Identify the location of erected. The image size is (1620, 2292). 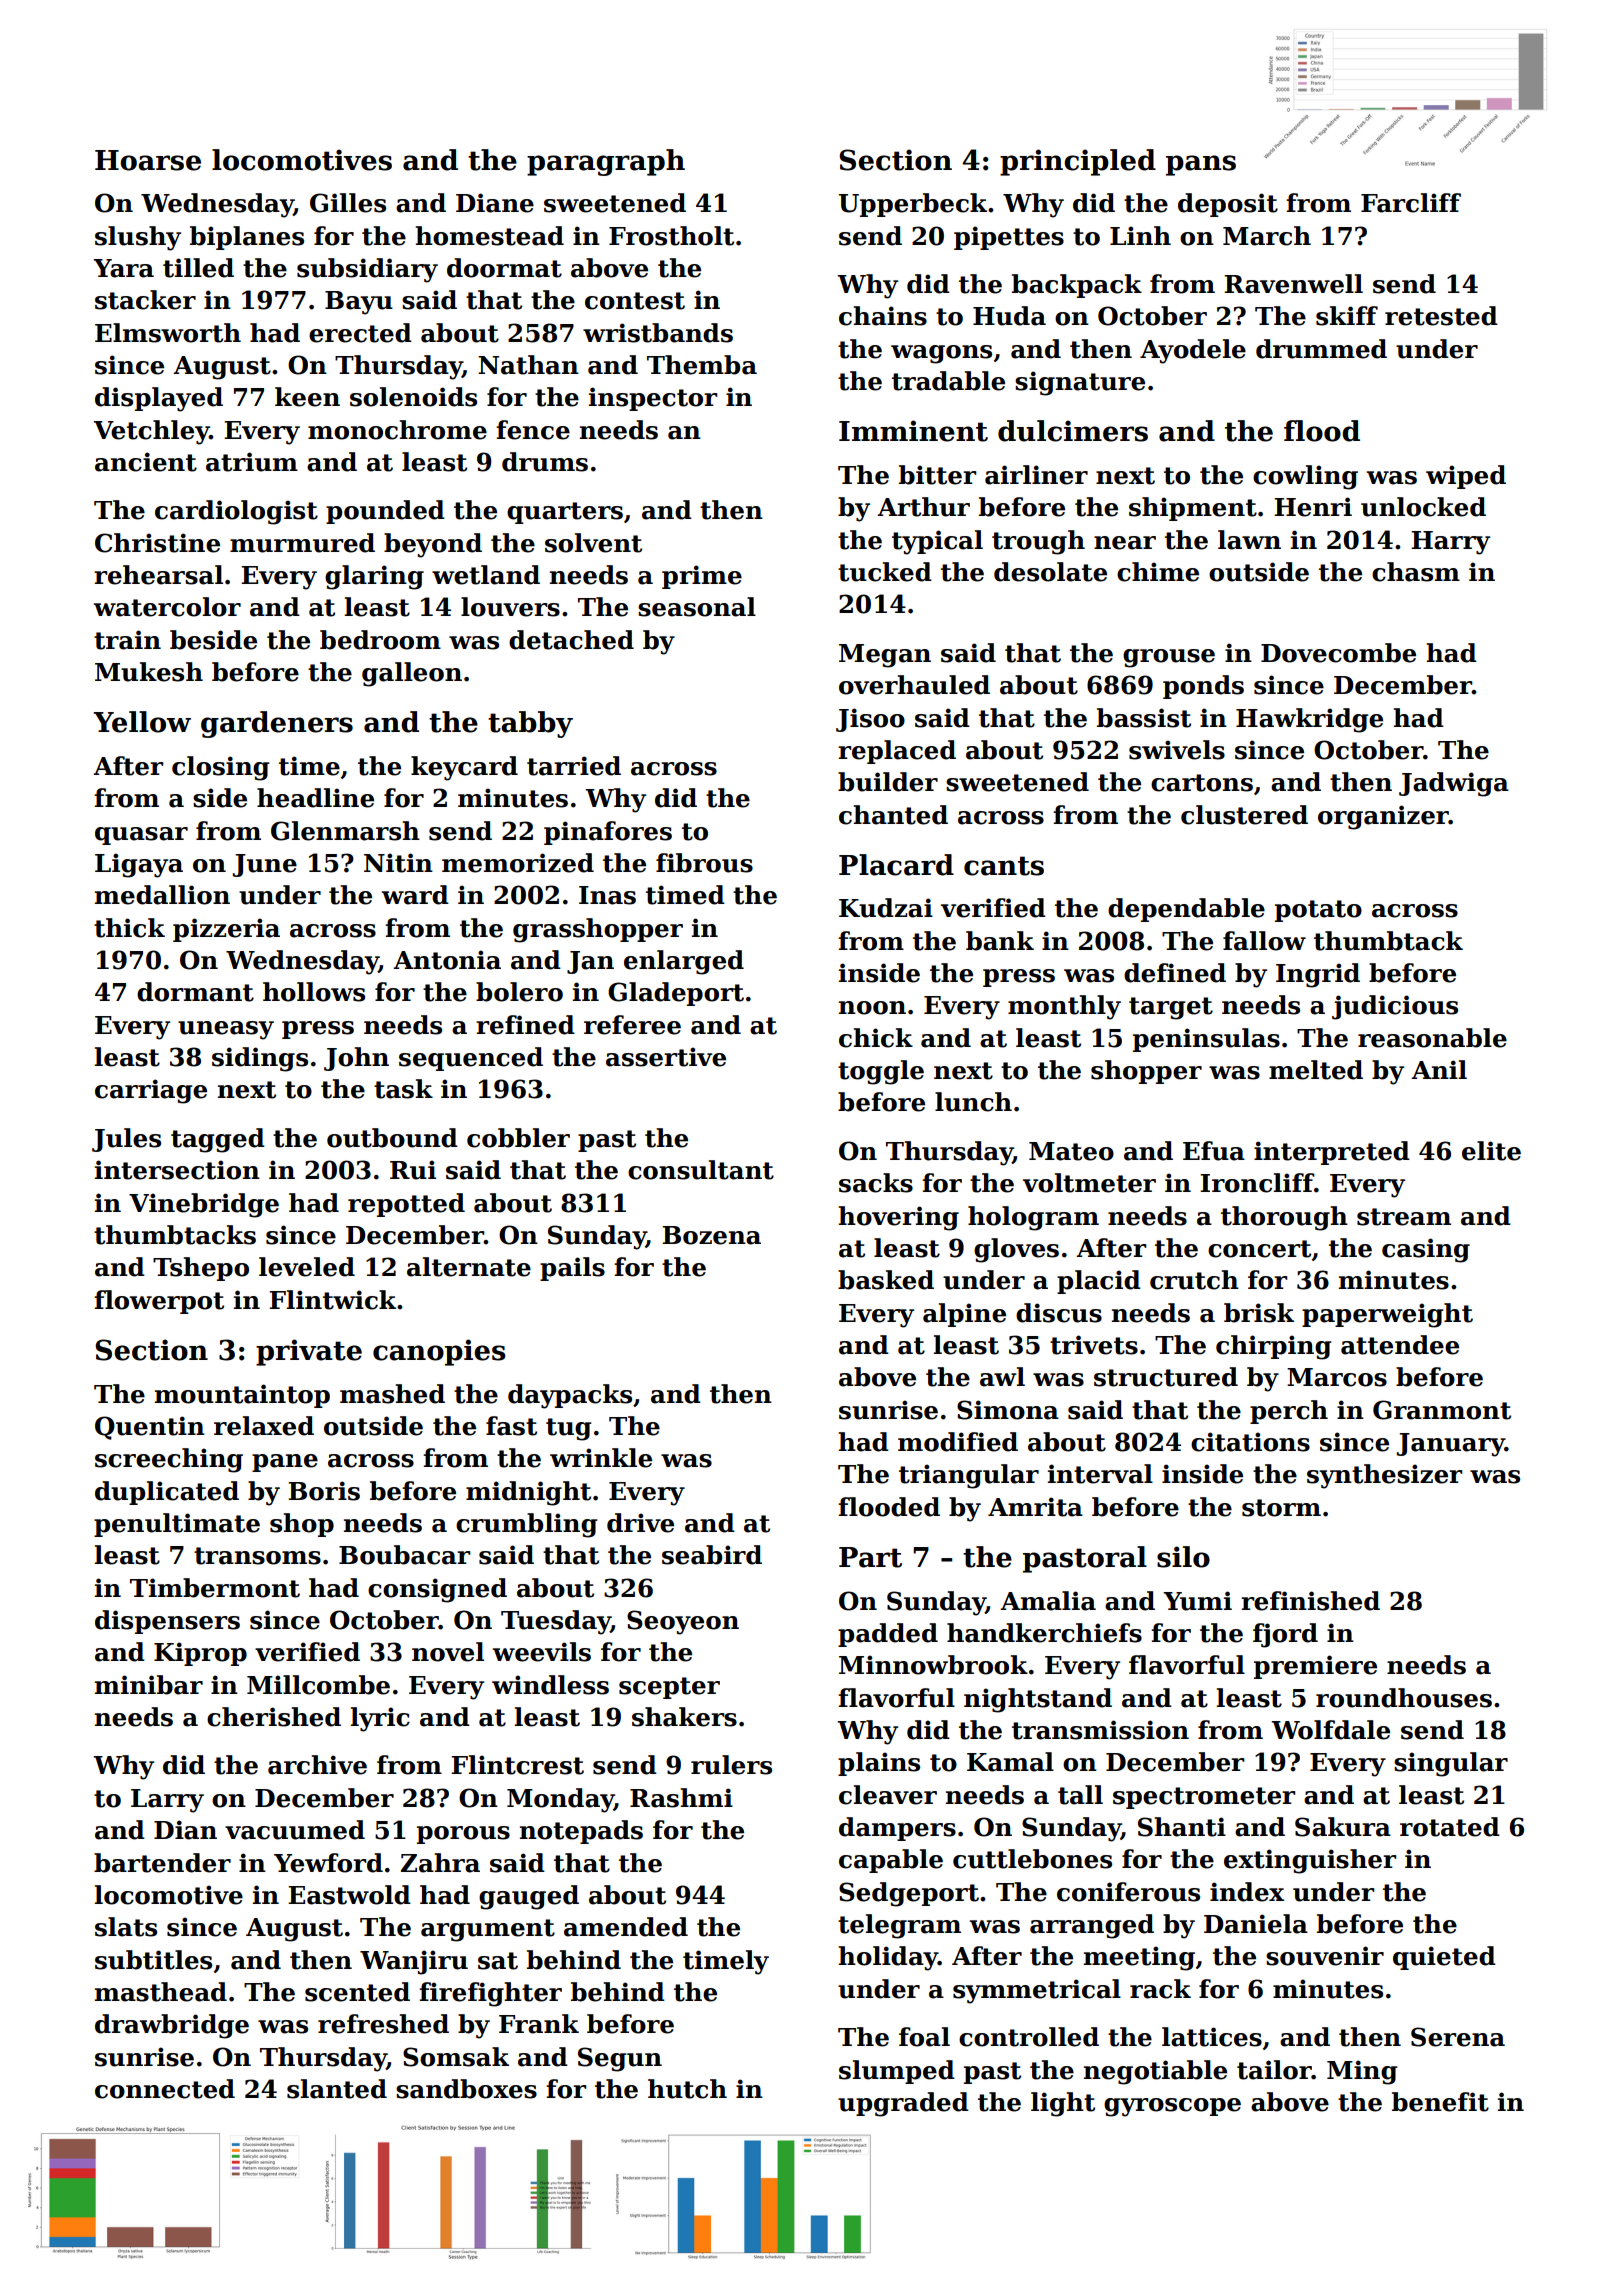
(360, 333).
